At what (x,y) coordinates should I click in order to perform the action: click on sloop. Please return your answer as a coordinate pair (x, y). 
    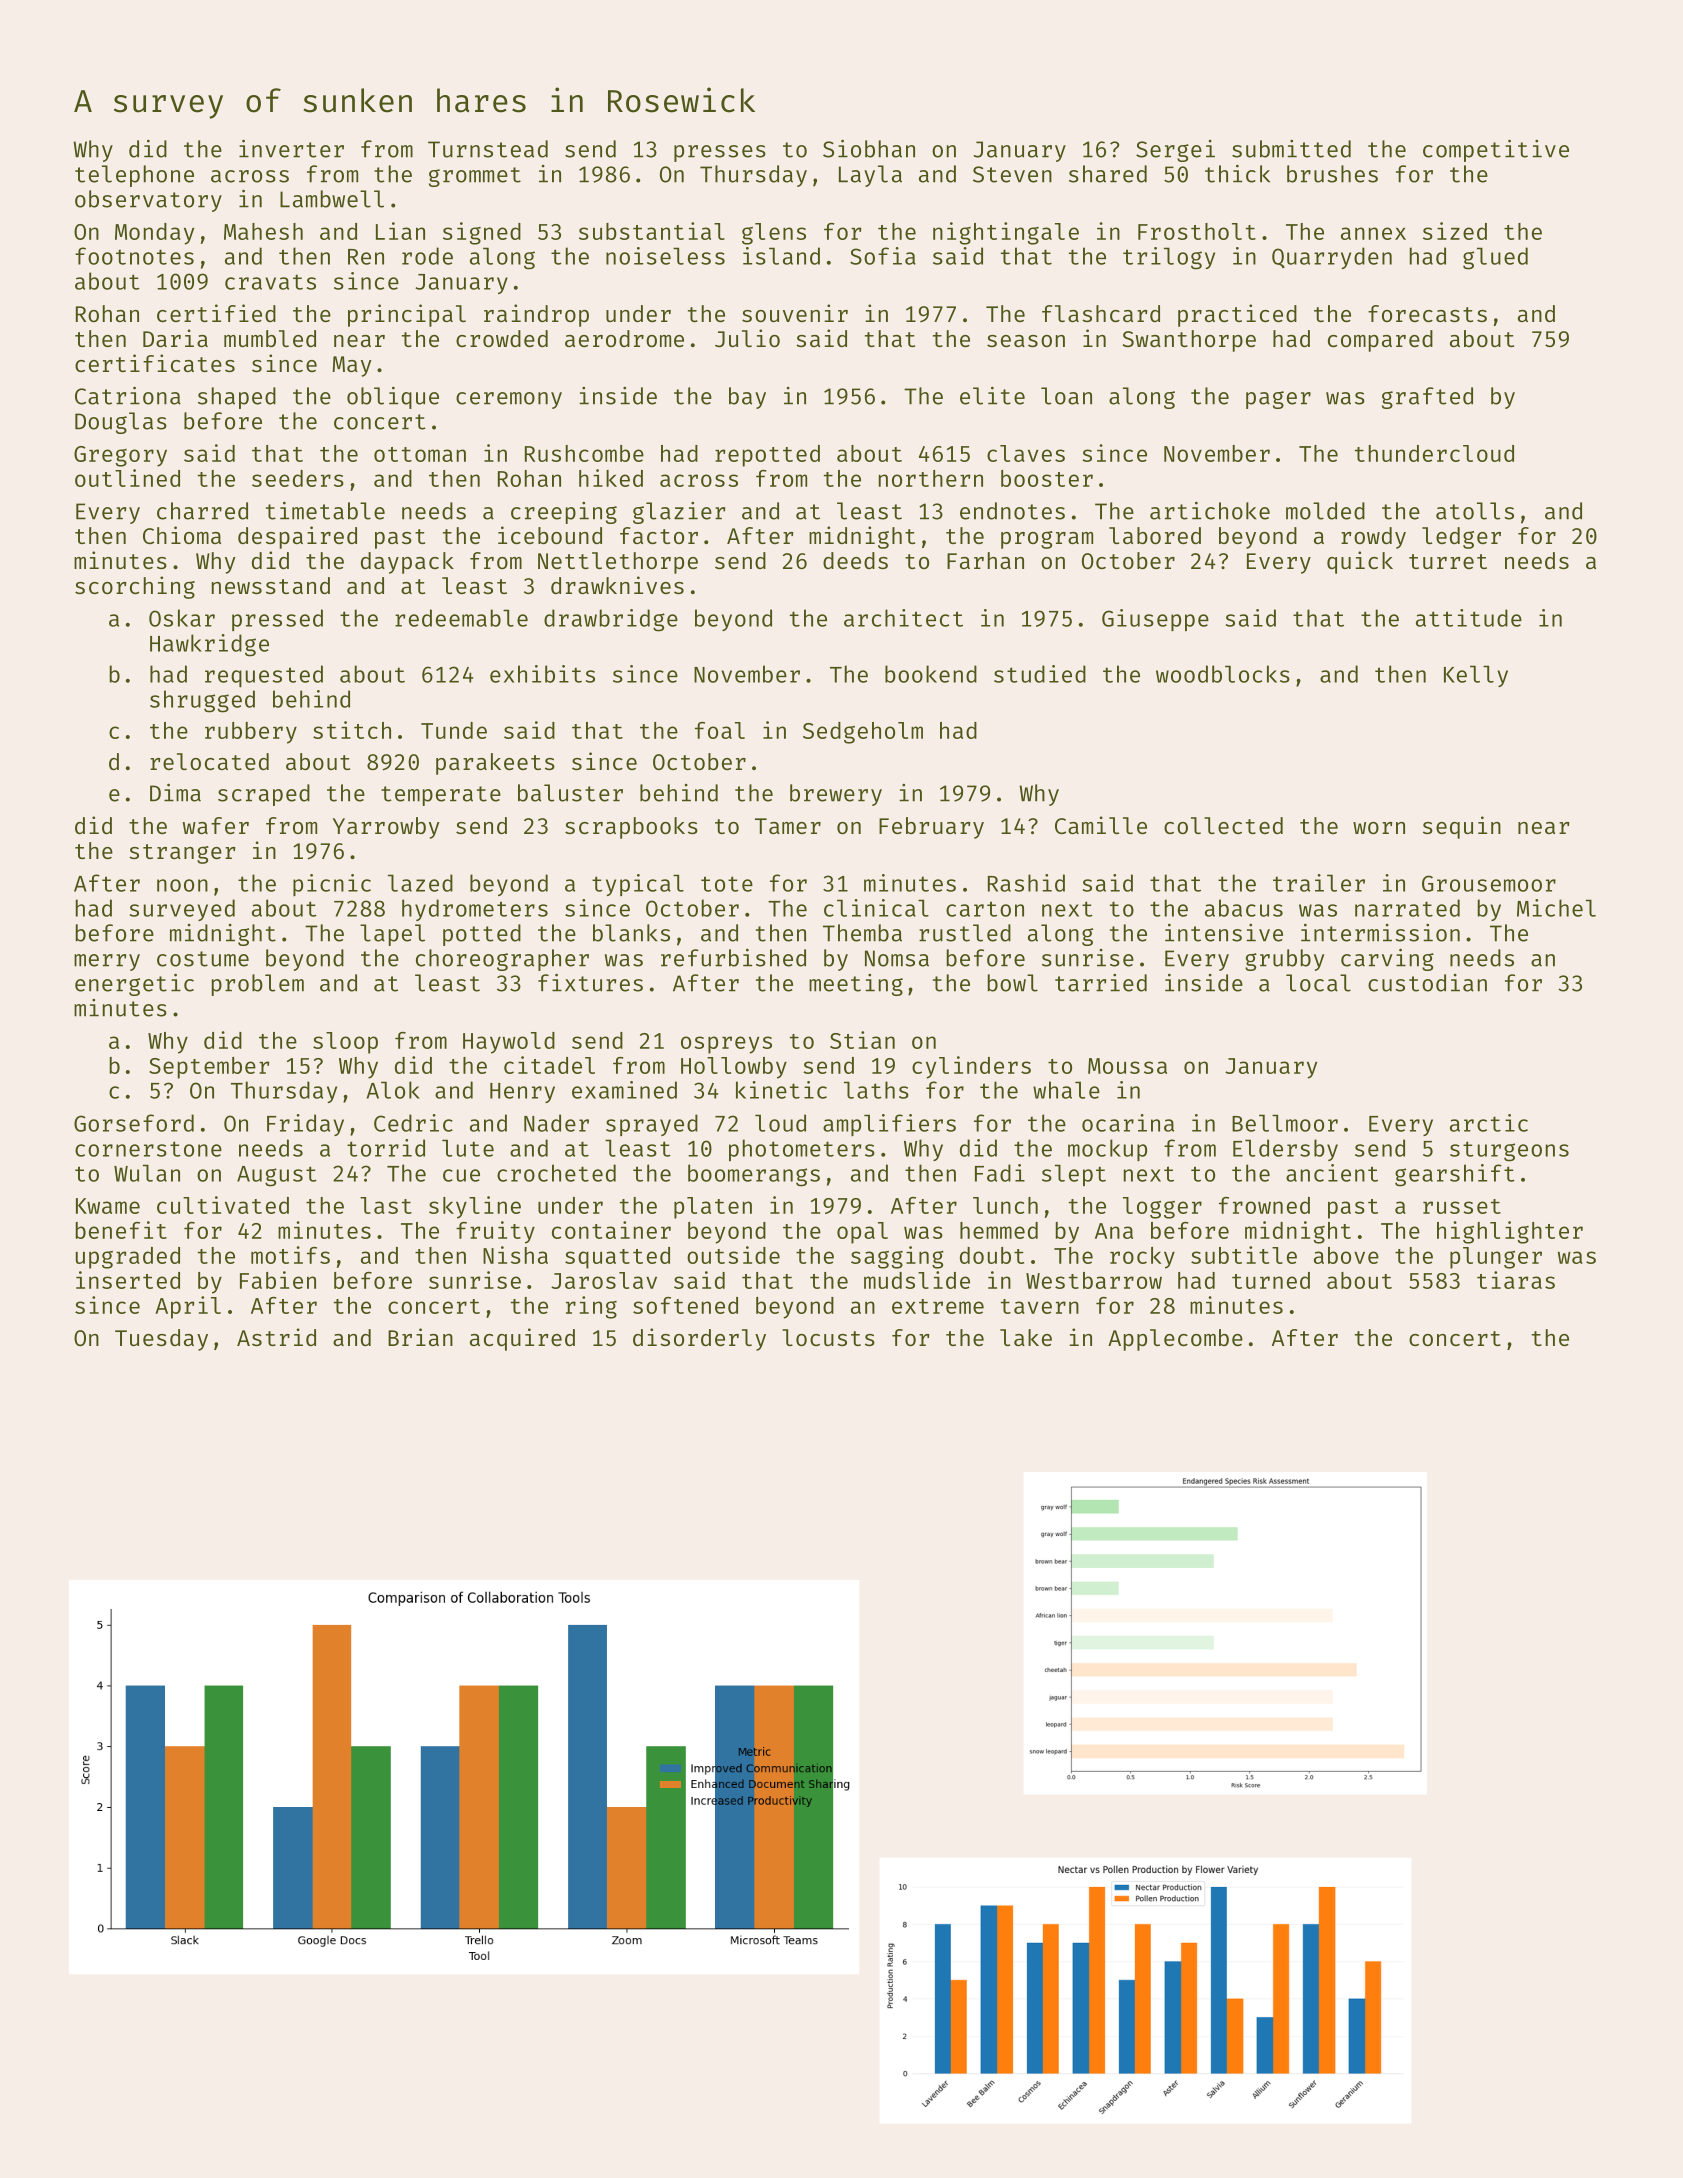
    Looking at the image, I should click on (345, 1043).
